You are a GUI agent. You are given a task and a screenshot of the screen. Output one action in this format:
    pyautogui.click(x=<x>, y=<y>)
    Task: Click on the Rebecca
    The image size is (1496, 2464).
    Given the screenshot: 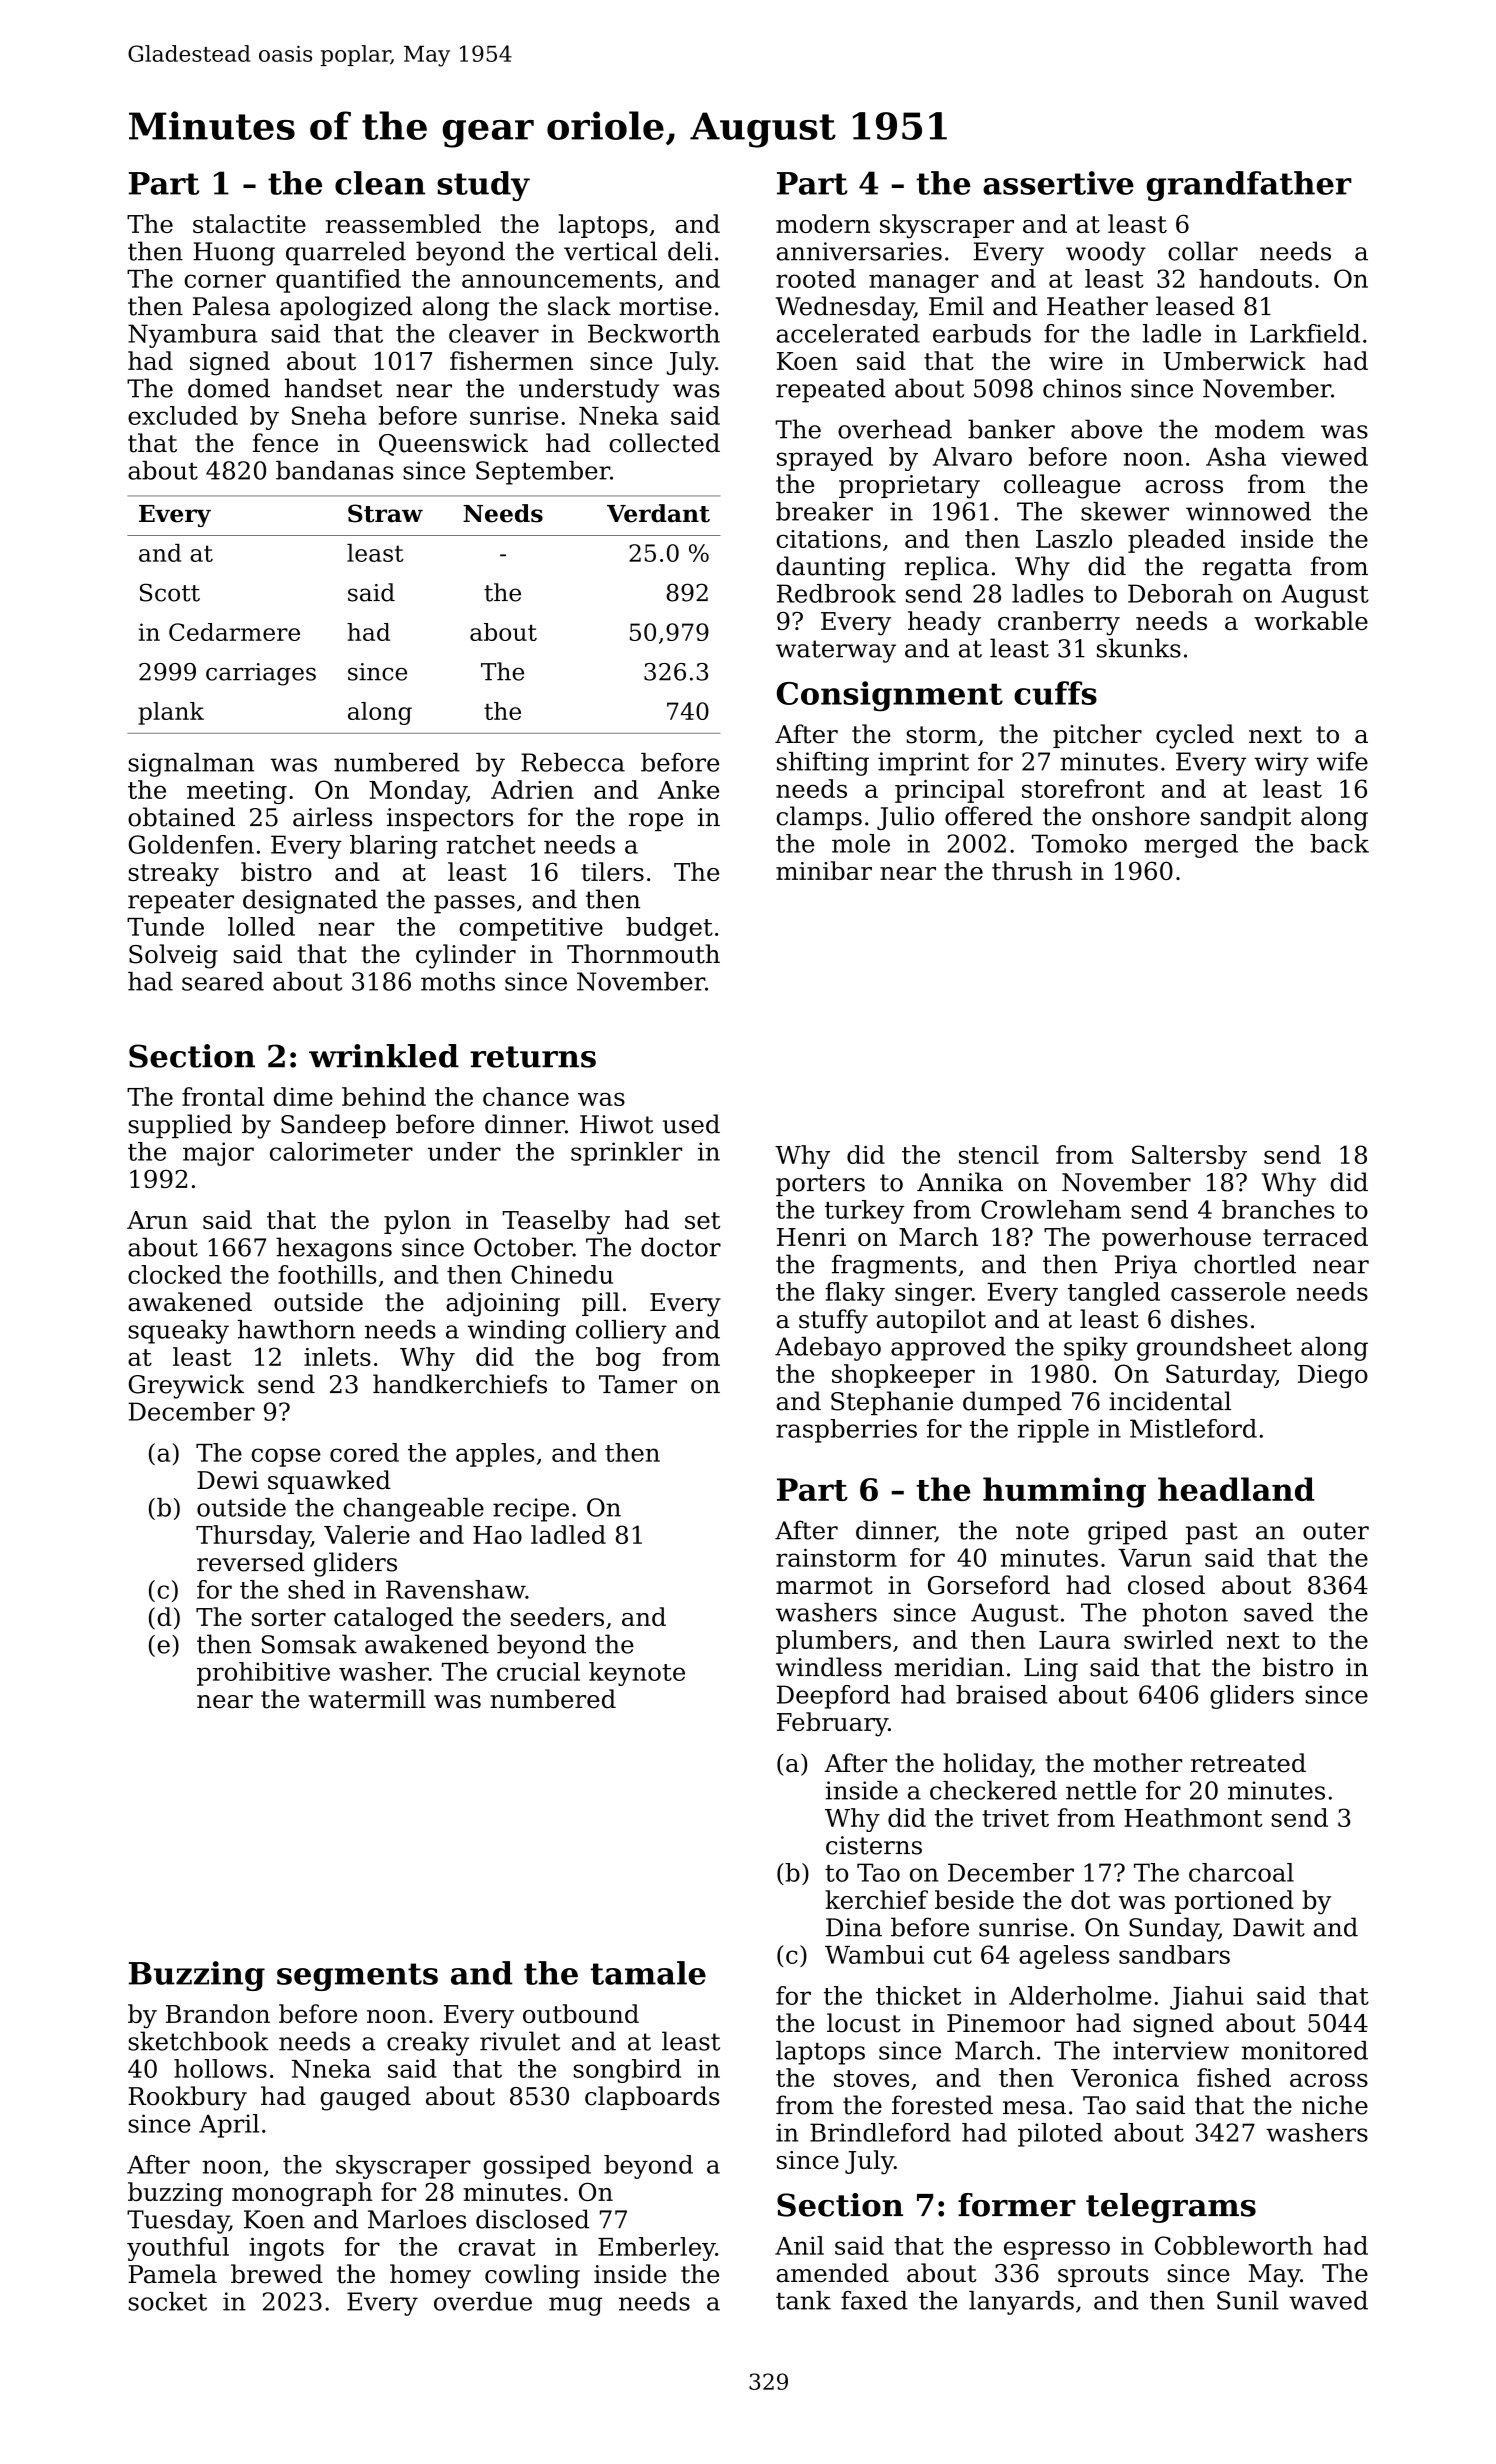 What is the action you would take?
    pyautogui.click(x=573, y=762)
